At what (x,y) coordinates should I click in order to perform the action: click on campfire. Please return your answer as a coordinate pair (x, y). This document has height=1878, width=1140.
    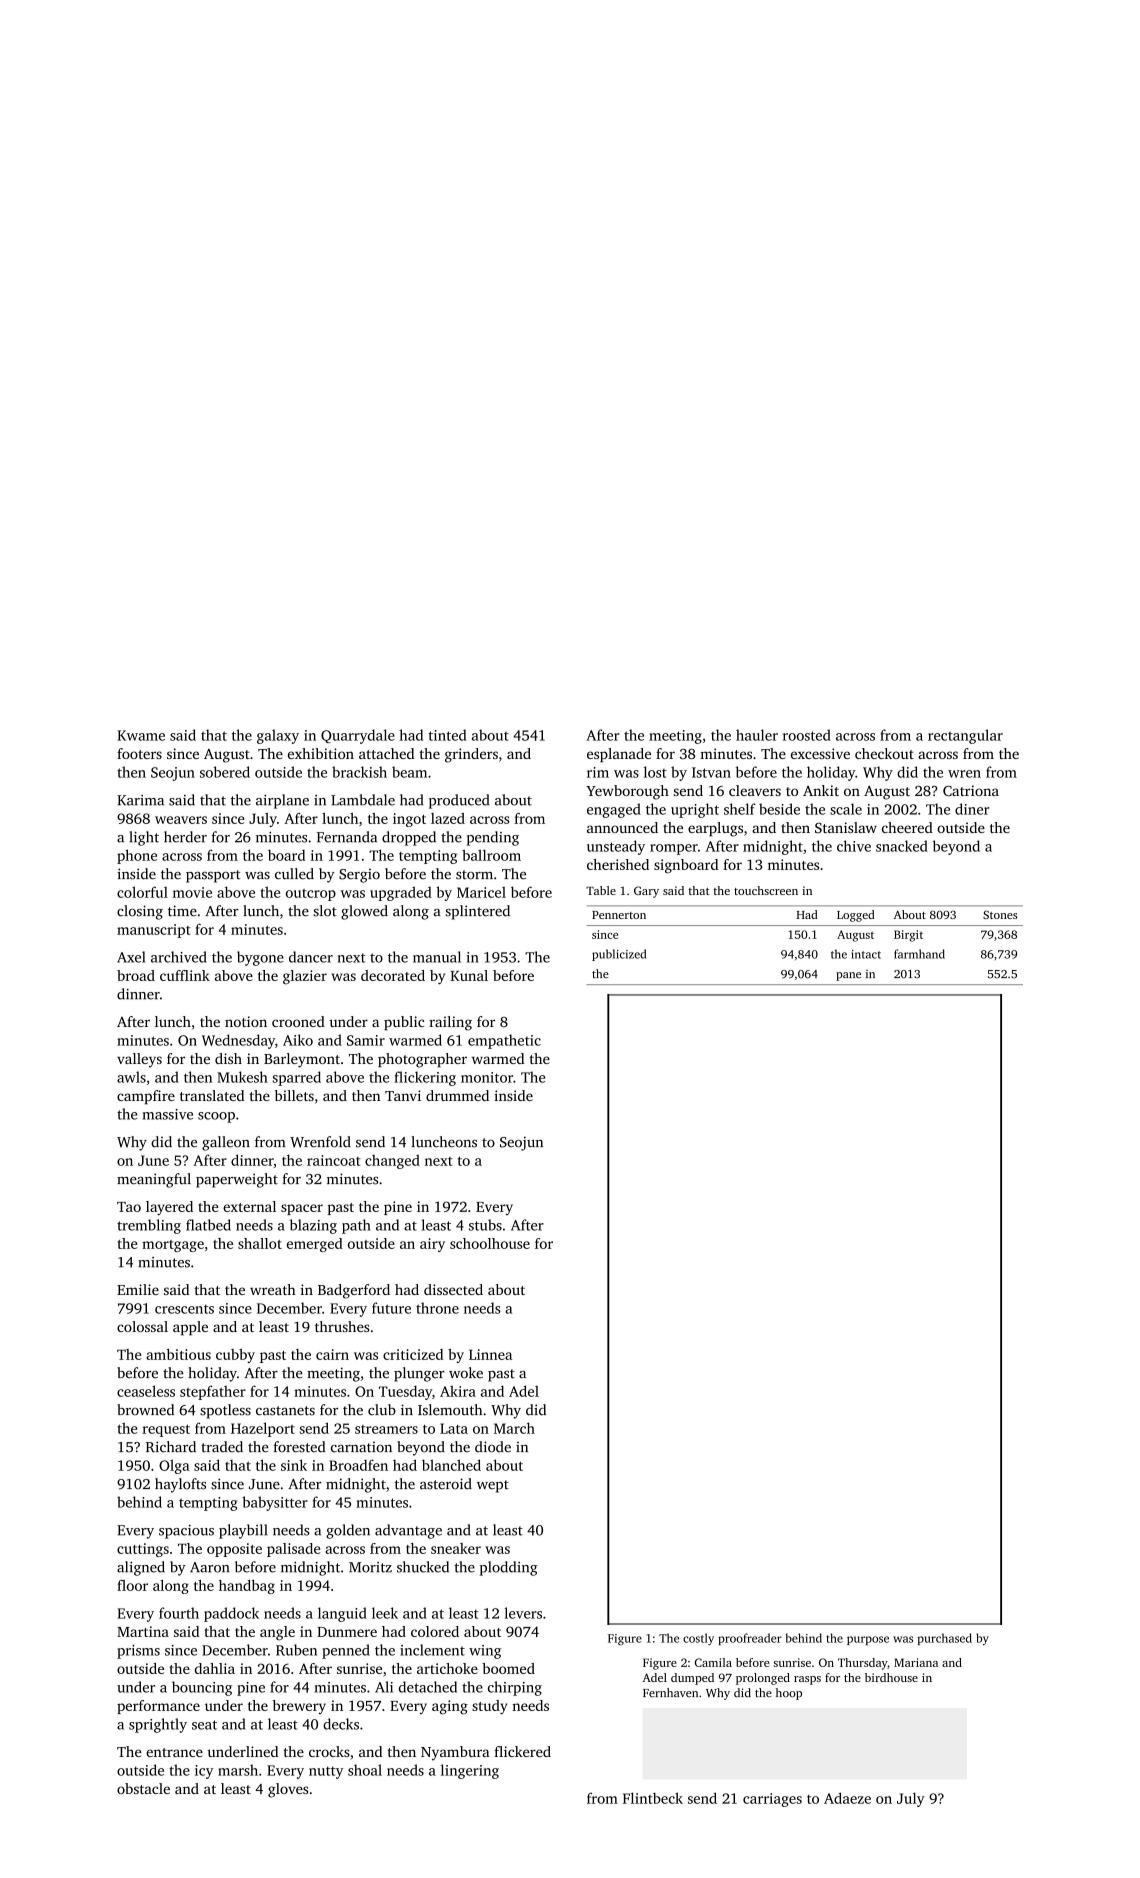
    Looking at the image, I should click on (146, 1097).
